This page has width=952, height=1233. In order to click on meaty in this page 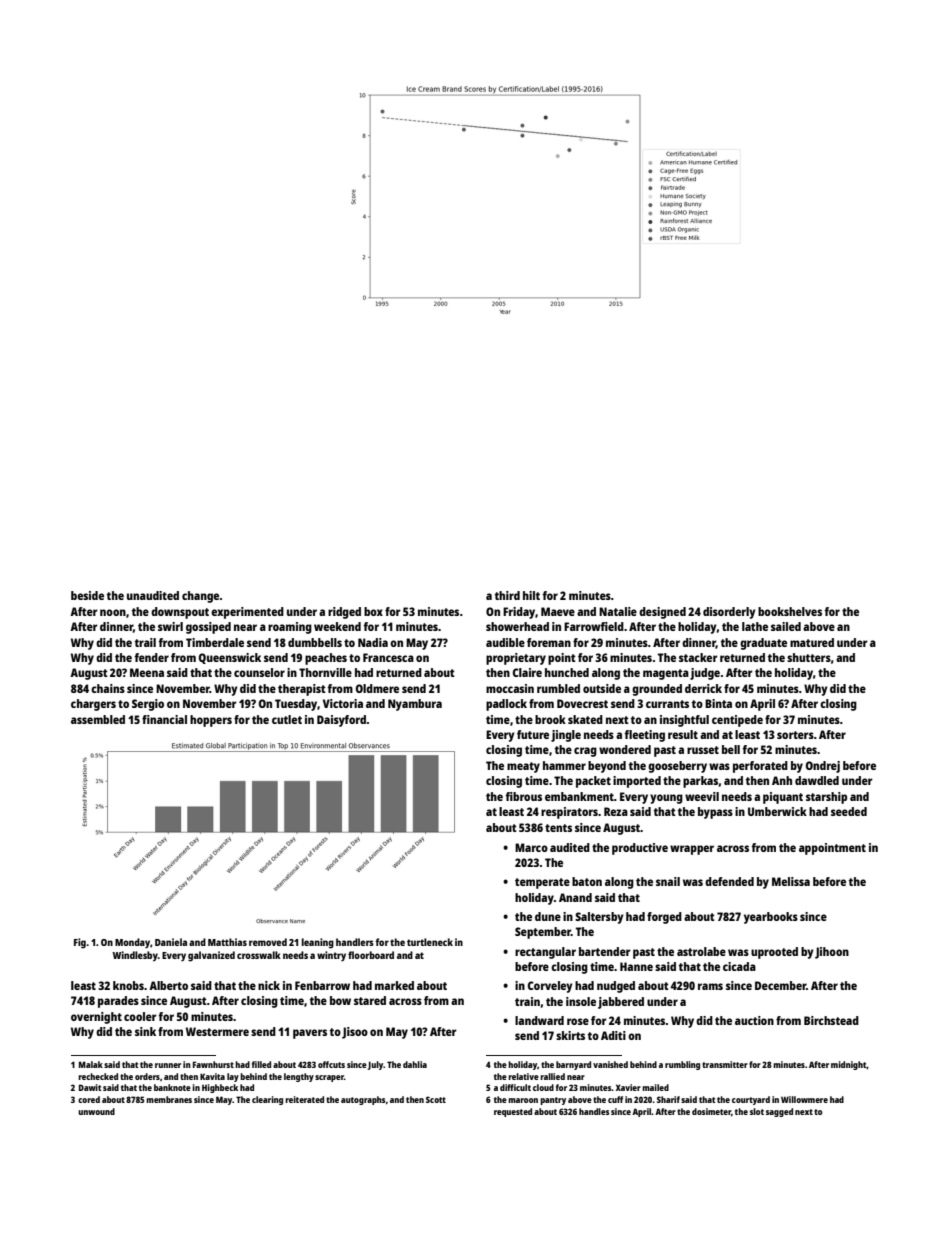, I will do `click(523, 767)`.
